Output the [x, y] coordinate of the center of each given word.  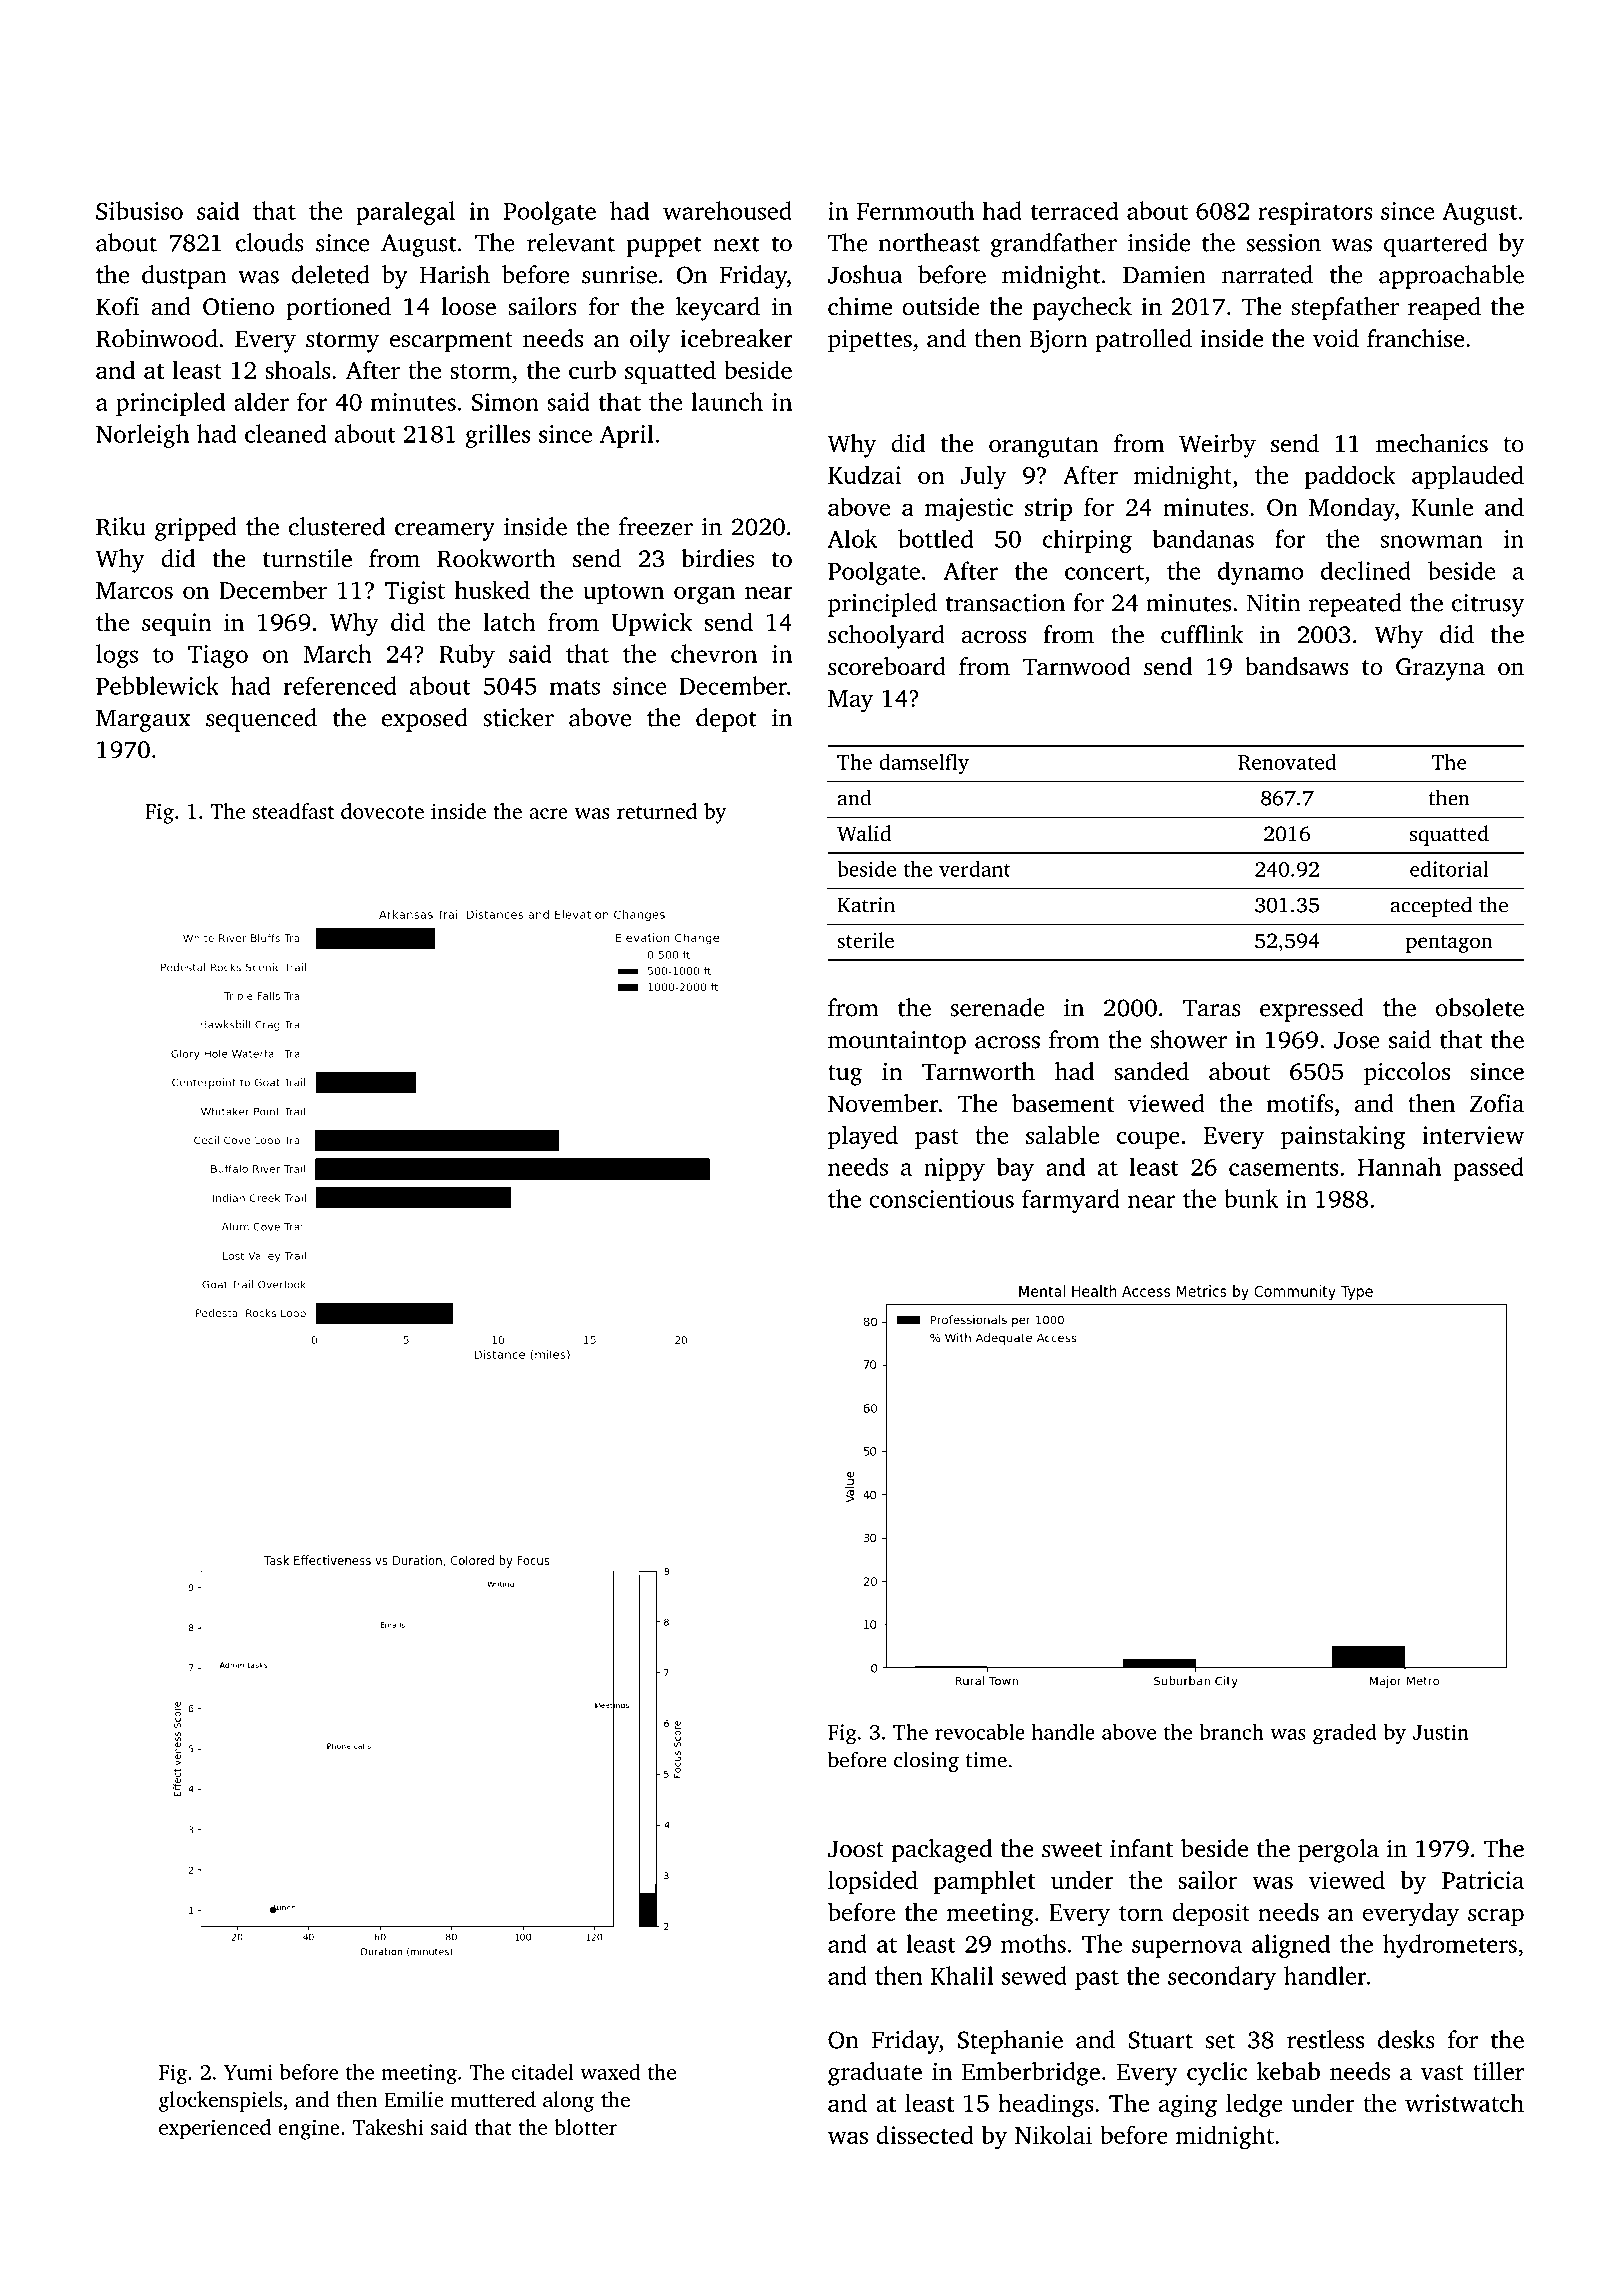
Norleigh [142, 436]
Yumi [248, 2072]
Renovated [1287, 762]
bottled [935, 538]
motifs [1299, 1103]
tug [845, 1075]
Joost [856, 1849]
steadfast [293, 811]
